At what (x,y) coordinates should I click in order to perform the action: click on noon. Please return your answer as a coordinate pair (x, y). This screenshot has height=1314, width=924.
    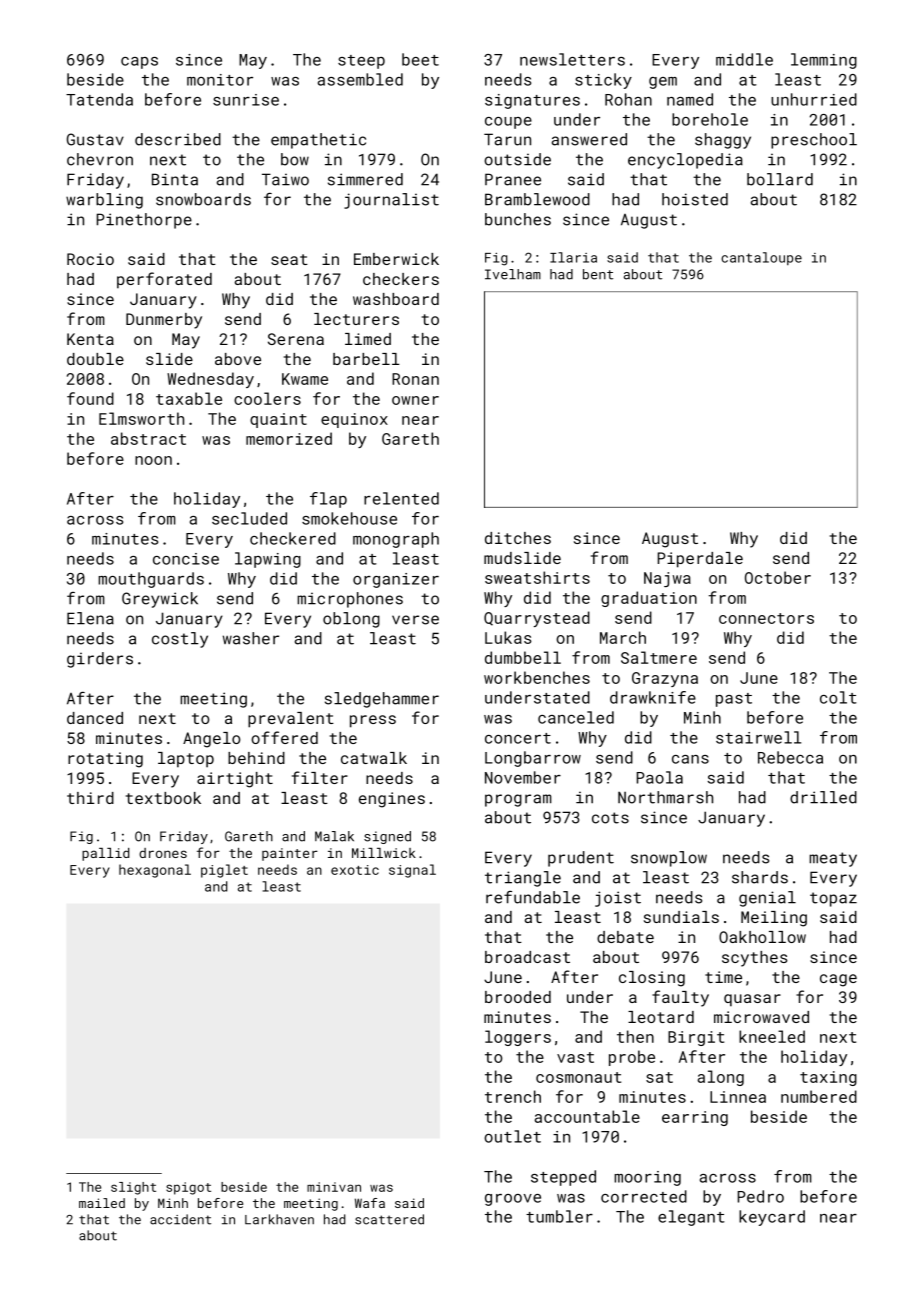
    Looking at the image, I should click on (153, 460).
